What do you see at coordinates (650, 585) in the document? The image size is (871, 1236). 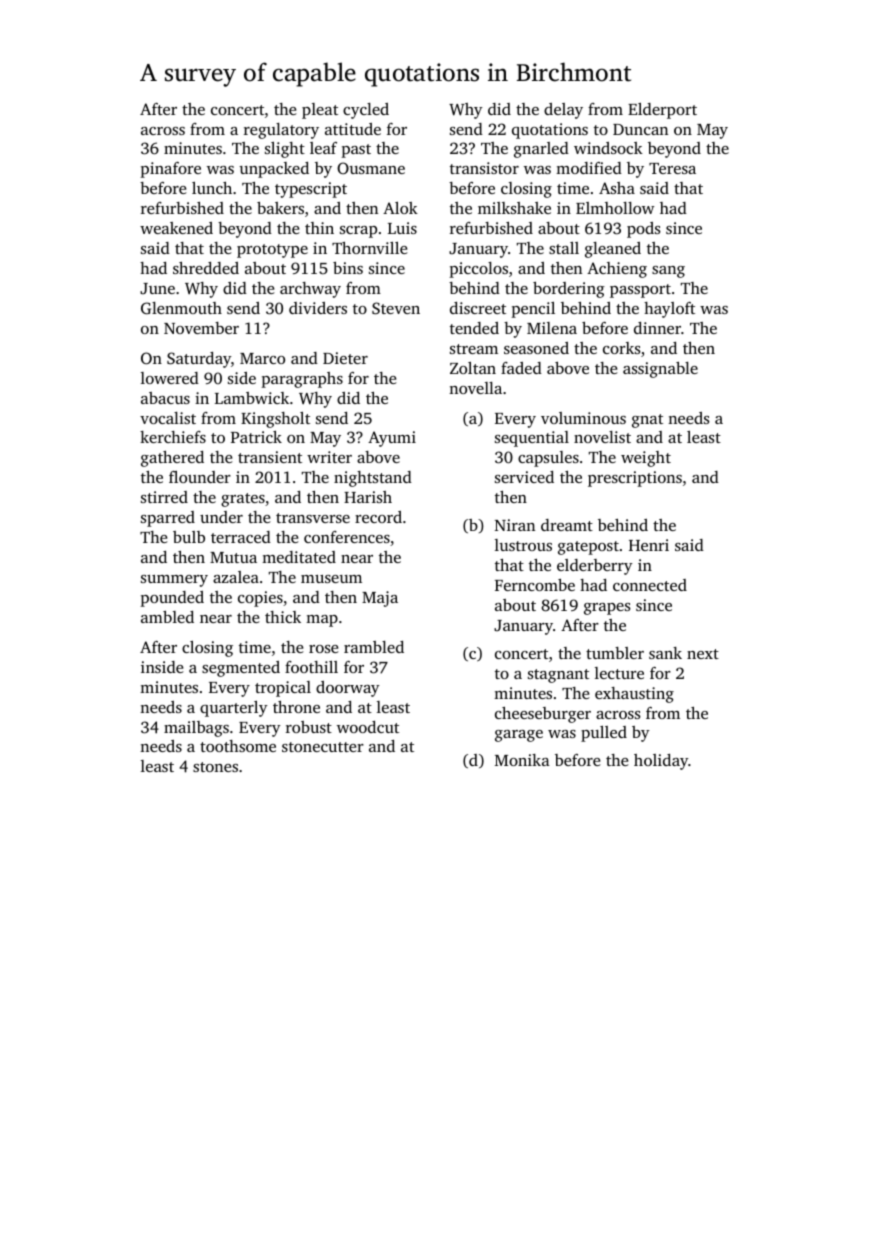 I see `connected` at bounding box center [650, 585].
